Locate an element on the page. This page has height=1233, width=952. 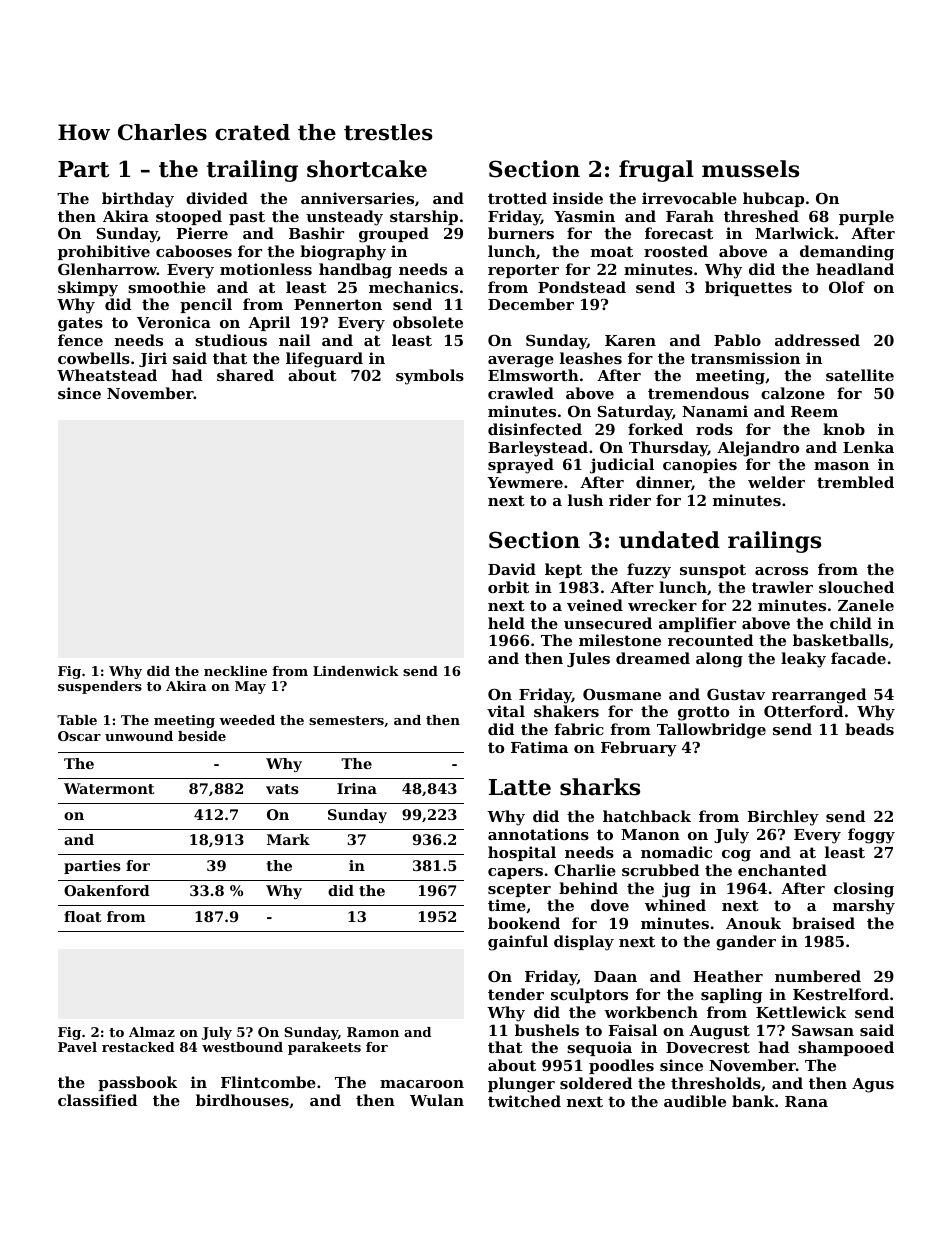
mussels is located at coordinates (750, 169).
